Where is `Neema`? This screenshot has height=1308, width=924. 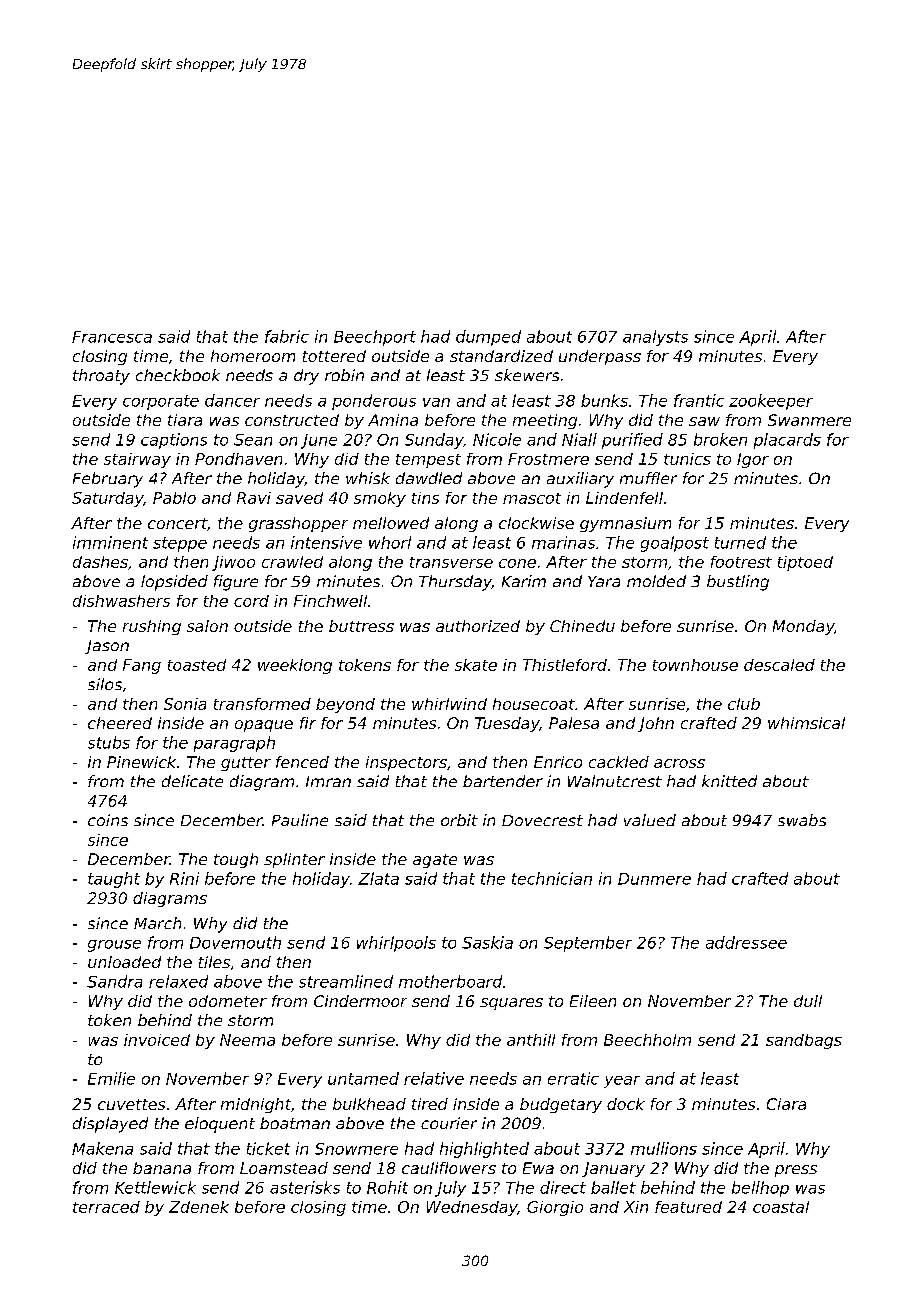
Neema is located at coordinates (247, 1040).
